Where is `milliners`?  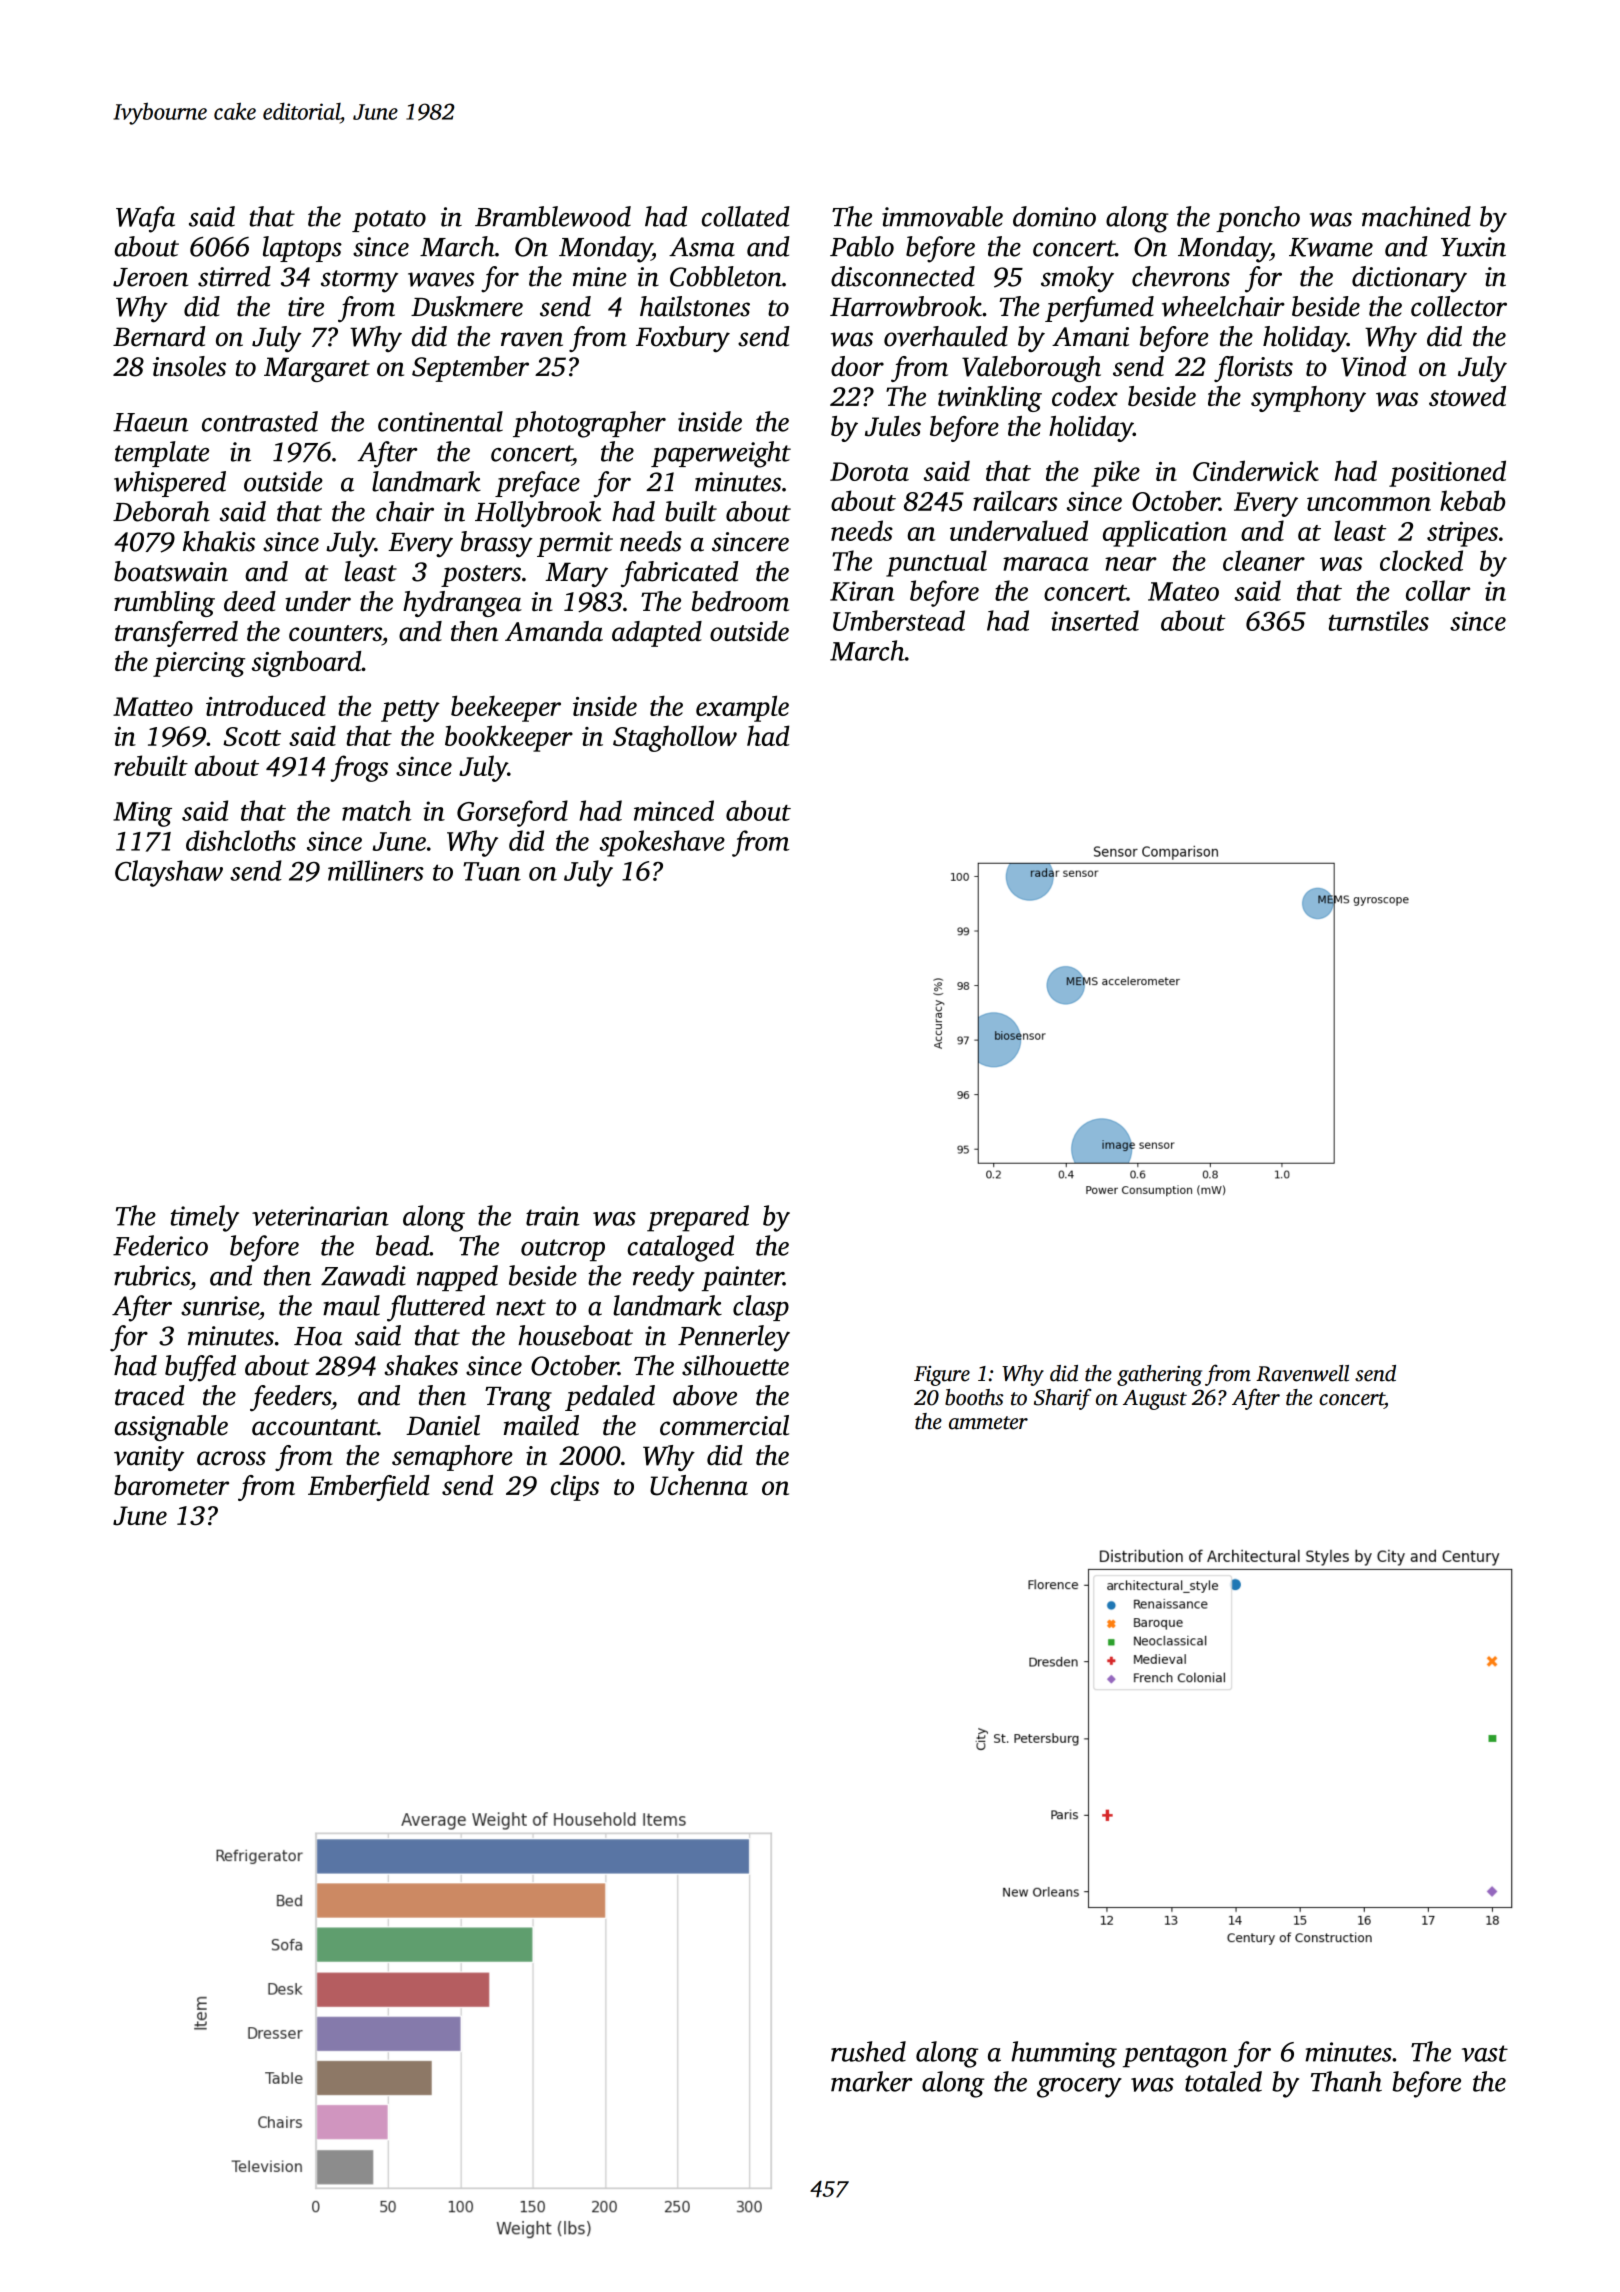 milliners is located at coordinates (376, 870).
